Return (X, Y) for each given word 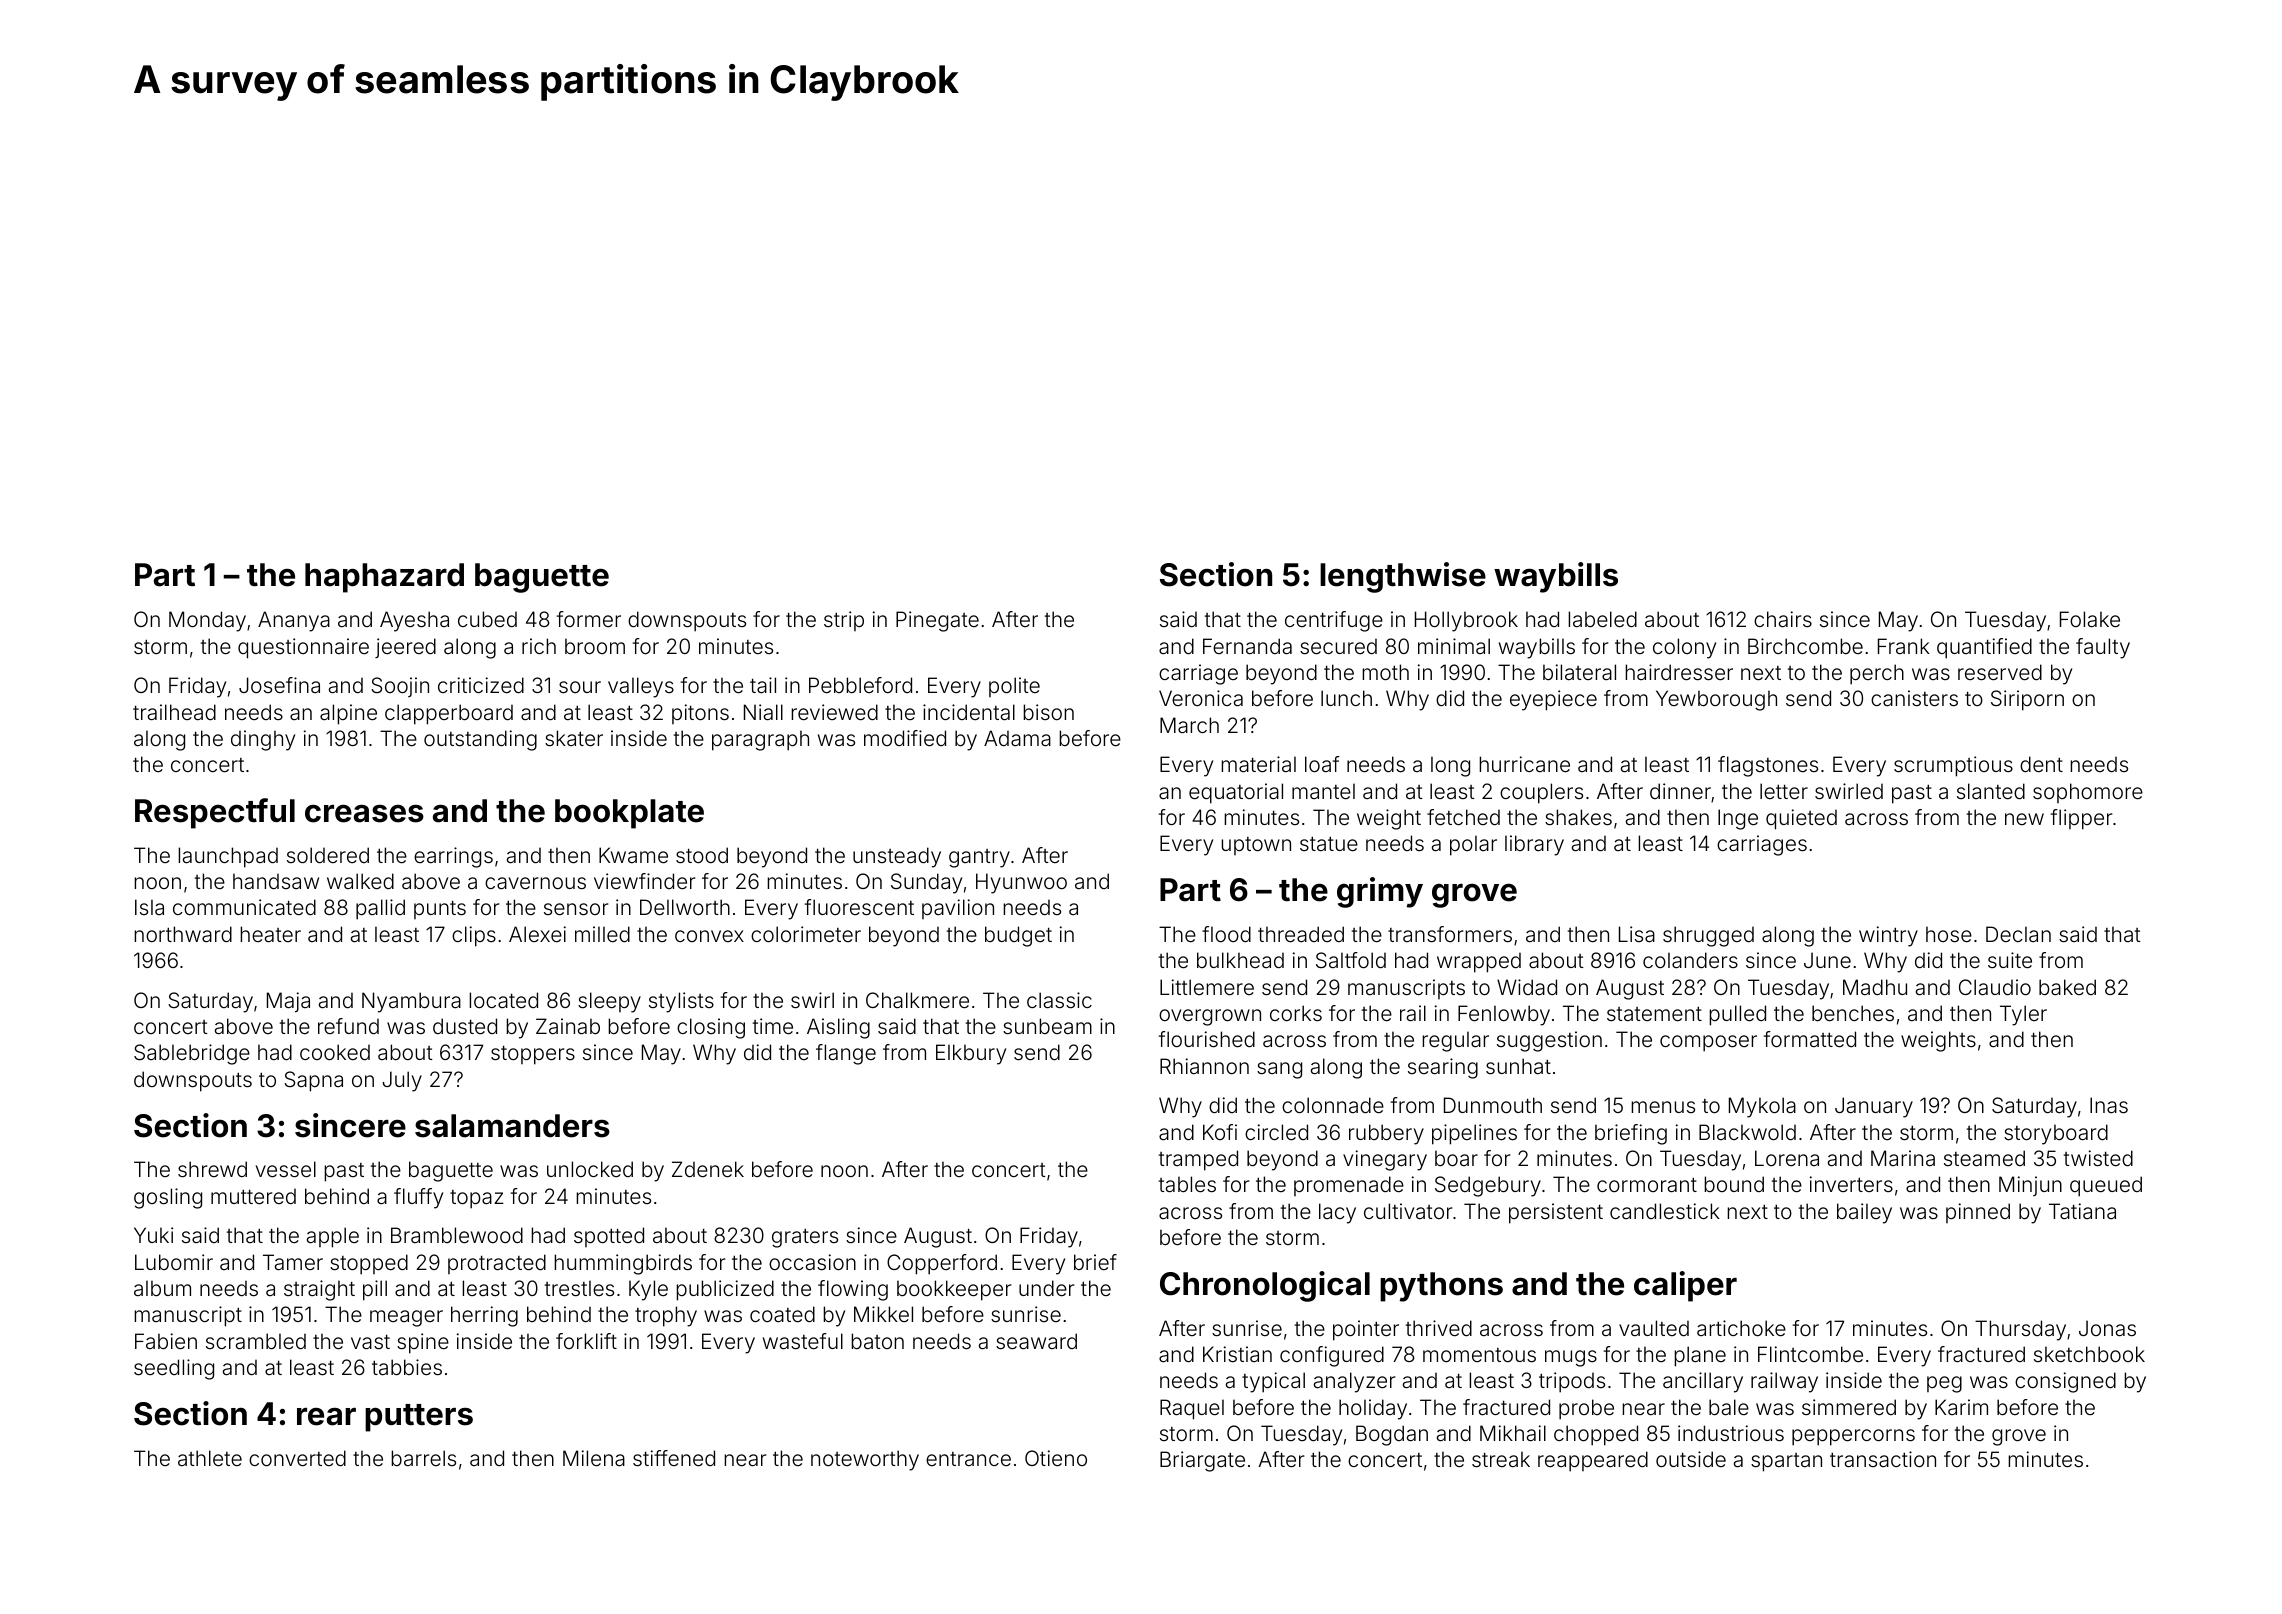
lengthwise (1403, 577)
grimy (1380, 892)
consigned (2065, 1382)
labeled (1602, 619)
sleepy (609, 1002)
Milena (594, 1458)
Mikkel (883, 1314)
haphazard (384, 578)
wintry (1888, 936)
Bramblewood (457, 1235)
